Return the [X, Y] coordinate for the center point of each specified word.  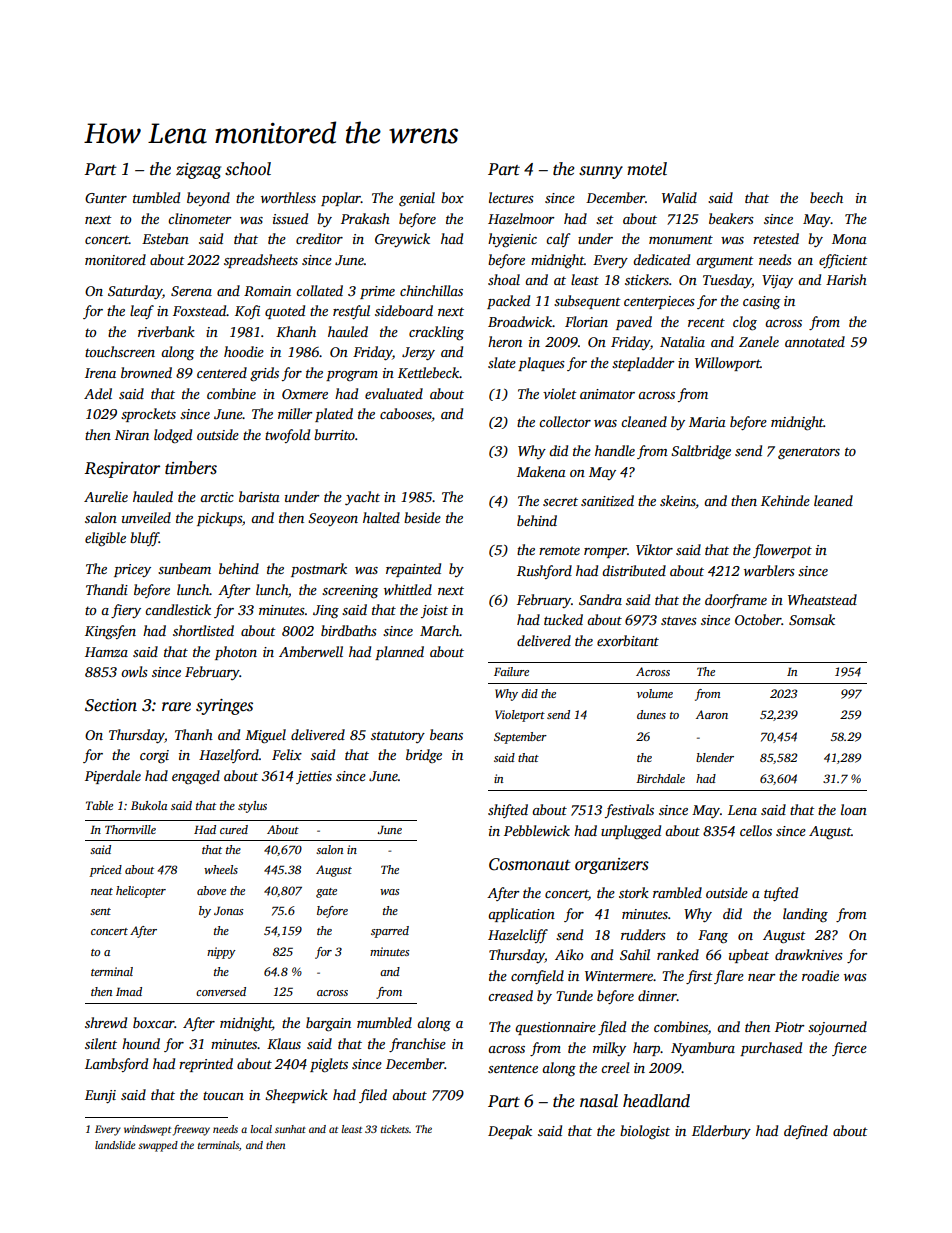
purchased [771, 1049]
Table [99, 805]
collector [565, 421]
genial [417, 199]
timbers [191, 468]
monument [681, 239]
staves [679, 620]
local [261, 1129]
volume [655, 693]
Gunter [106, 198]
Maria [707, 422]
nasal [599, 1101]
